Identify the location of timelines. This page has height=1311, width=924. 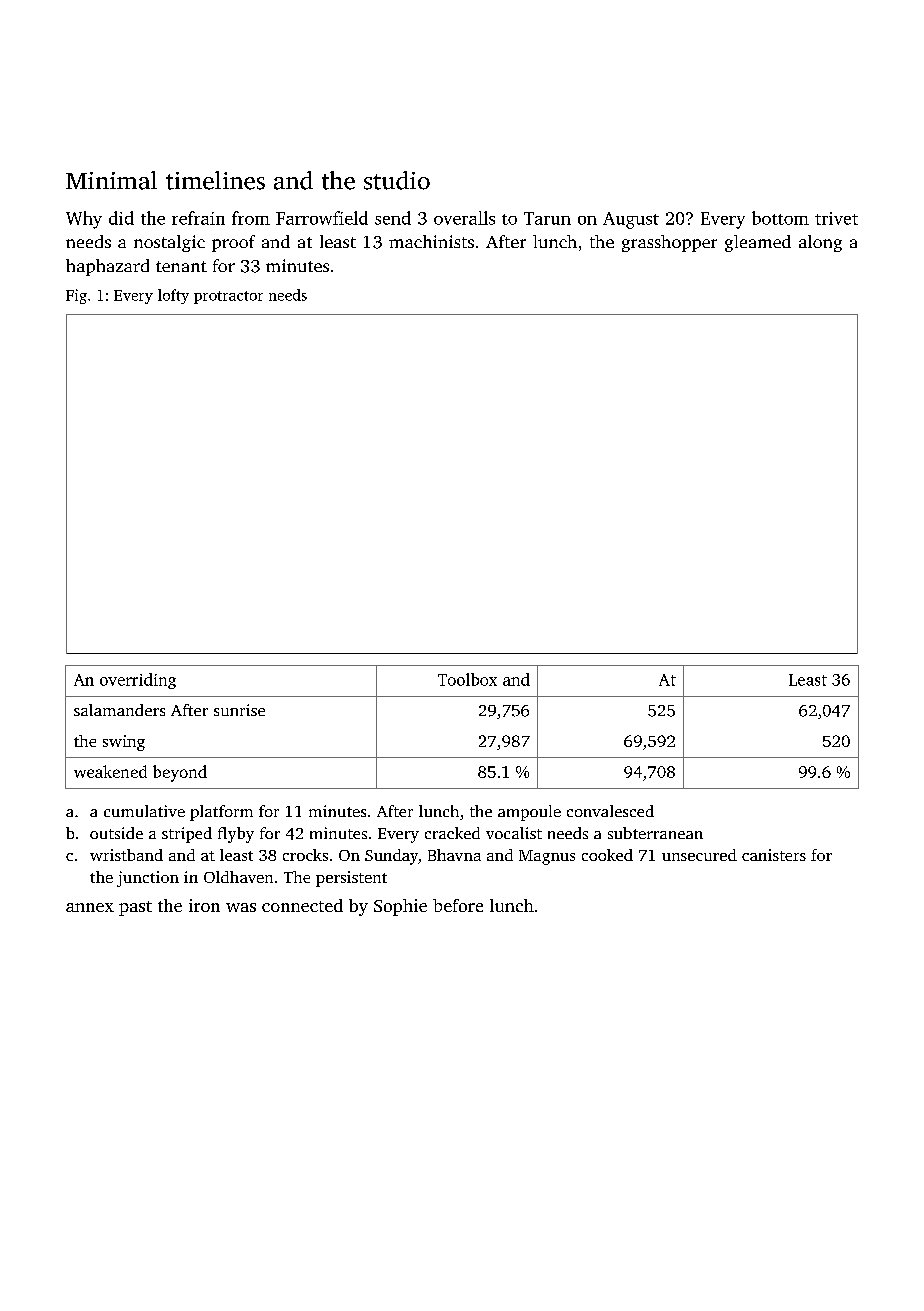
(215, 180).
